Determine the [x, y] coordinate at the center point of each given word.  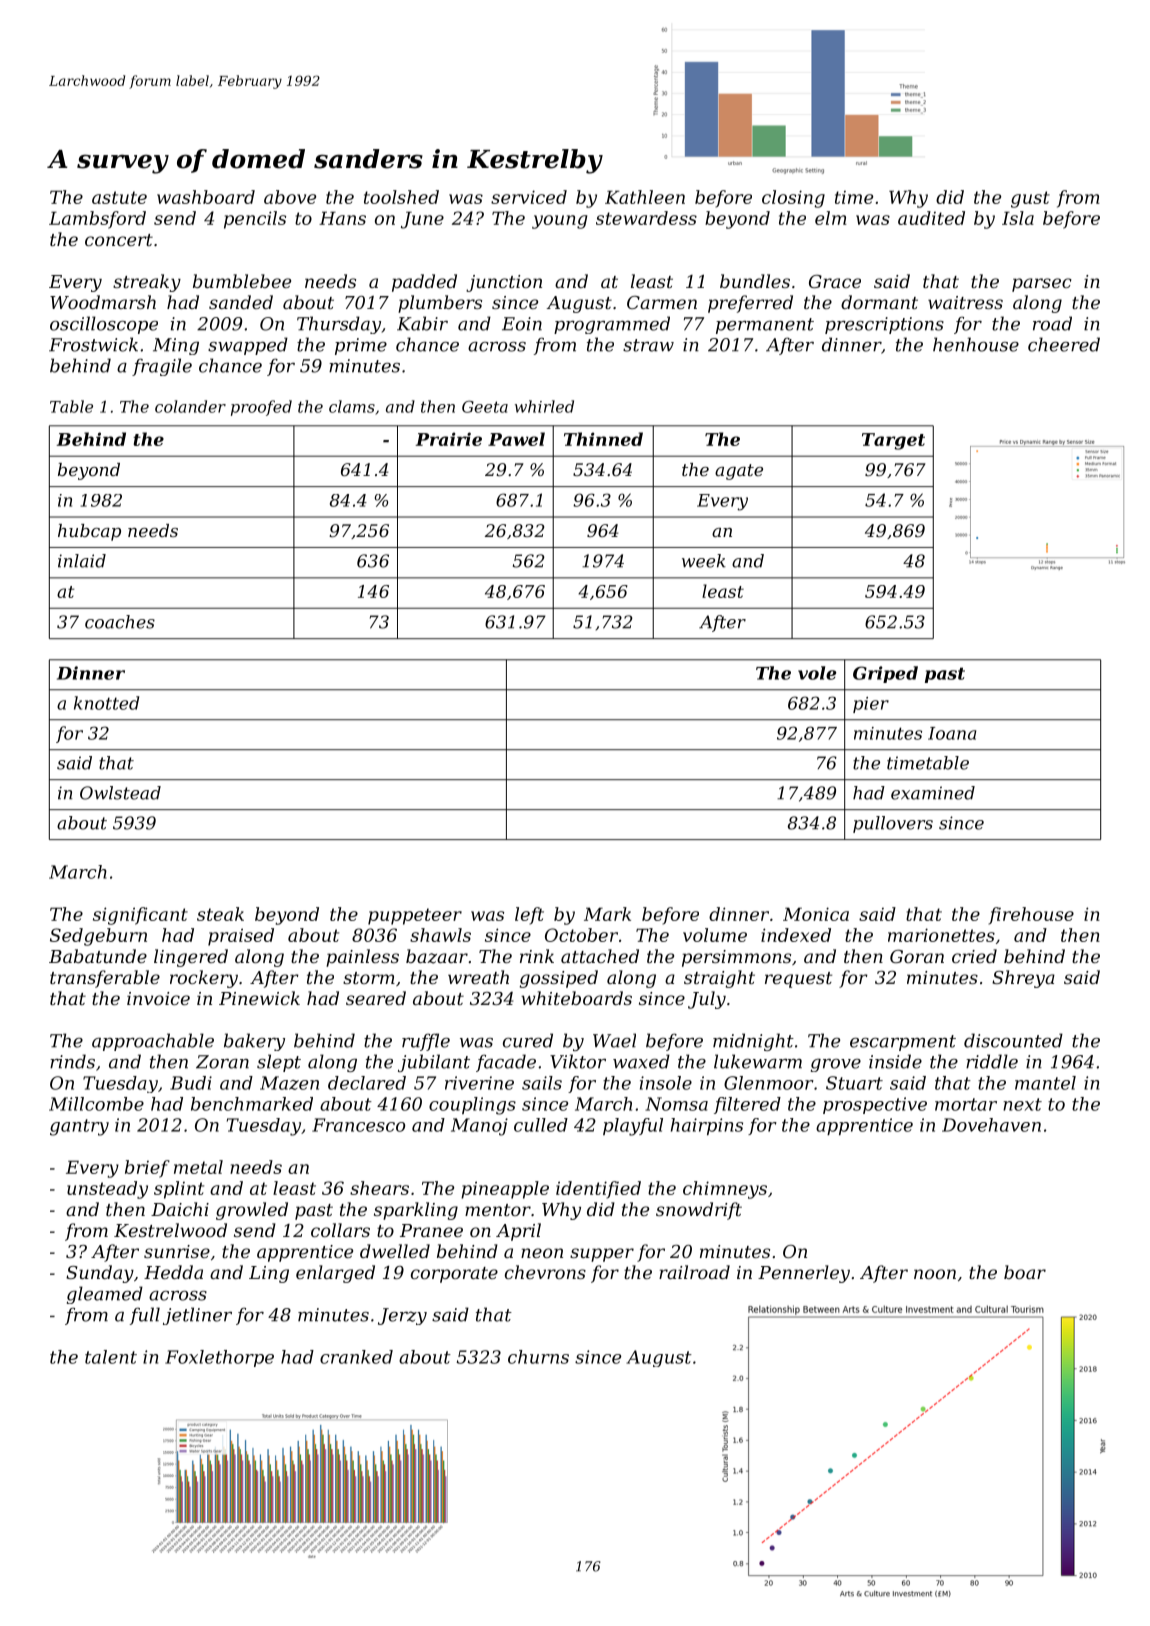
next [1022, 1104]
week [704, 561]
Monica [816, 914]
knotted [106, 703]
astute [119, 197]
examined [933, 793]
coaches [120, 622]
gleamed [105, 1295]
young [559, 222]
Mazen [289, 1083]
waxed [641, 1061]
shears [379, 1188]
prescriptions [884, 325]
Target [893, 441]
